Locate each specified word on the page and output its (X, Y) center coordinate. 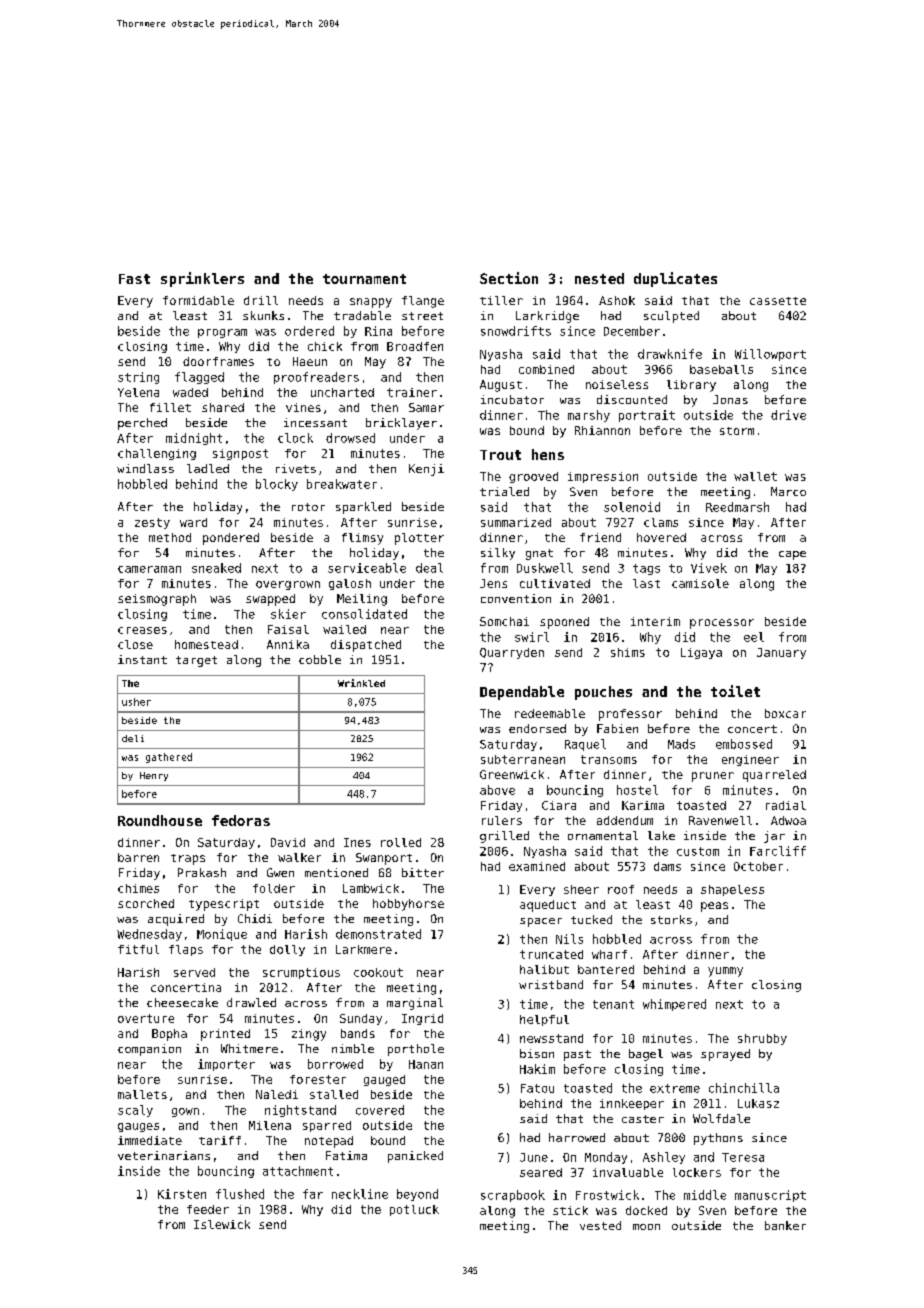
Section (509, 278)
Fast (134, 279)
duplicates (675, 279)
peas (714, 907)
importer (226, 1065)
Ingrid (422, 1019)
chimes (138, 888)
